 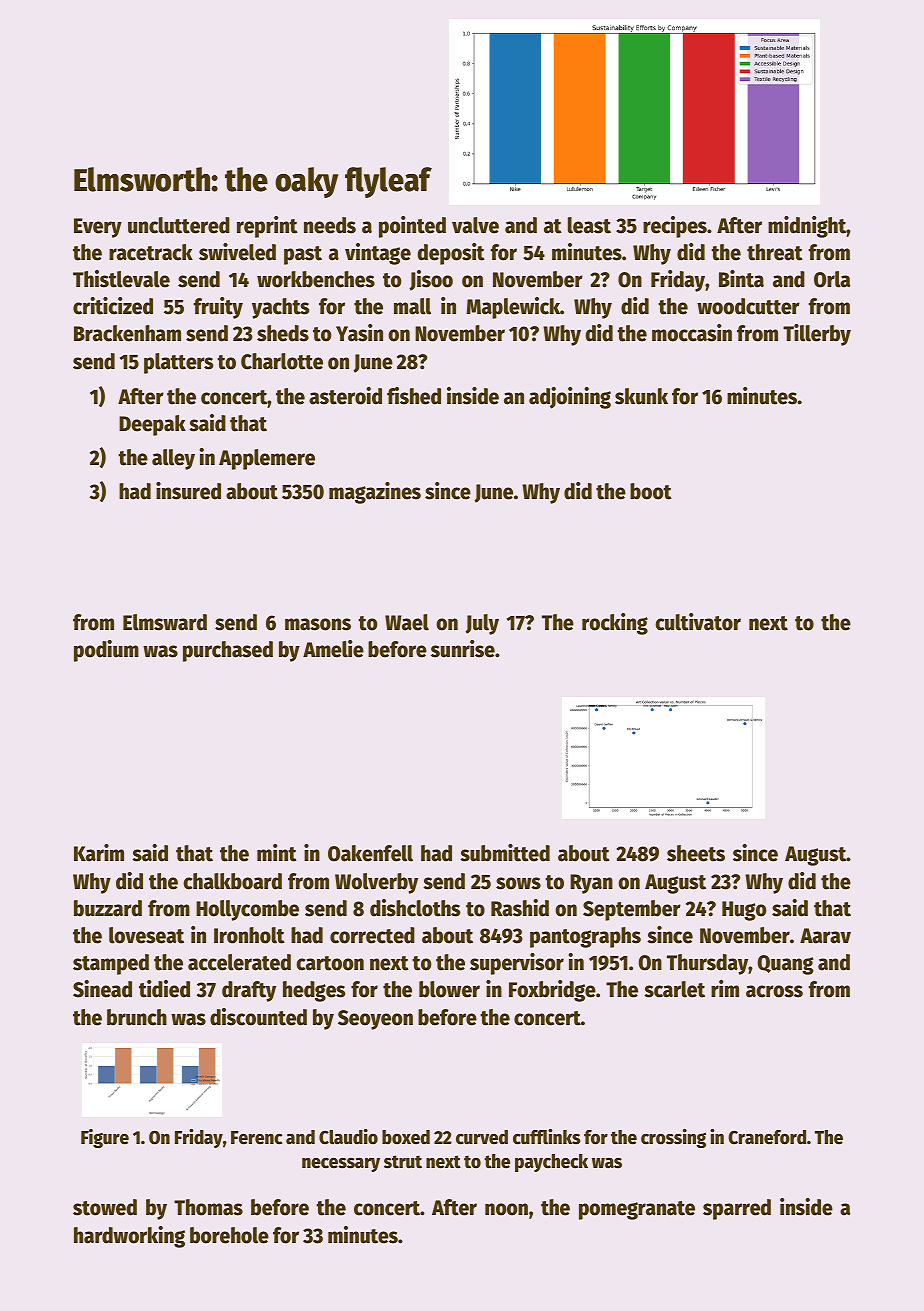 What do you see at coordinates (552, 991) in the screenshot?
I see `Foxbridge` at bounding box center [552, 991].
